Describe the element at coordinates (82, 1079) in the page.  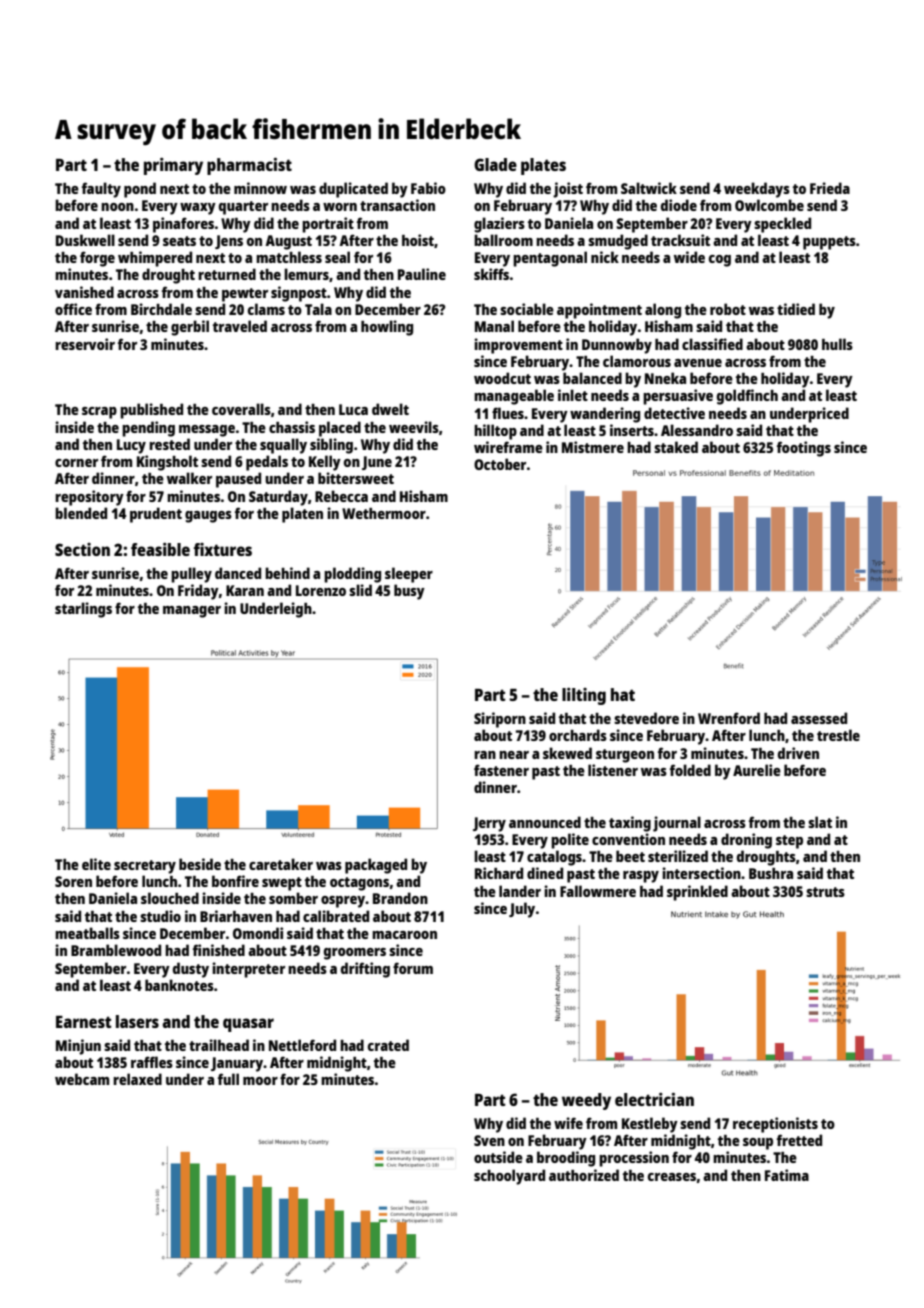
I see `webcam` at that location.
